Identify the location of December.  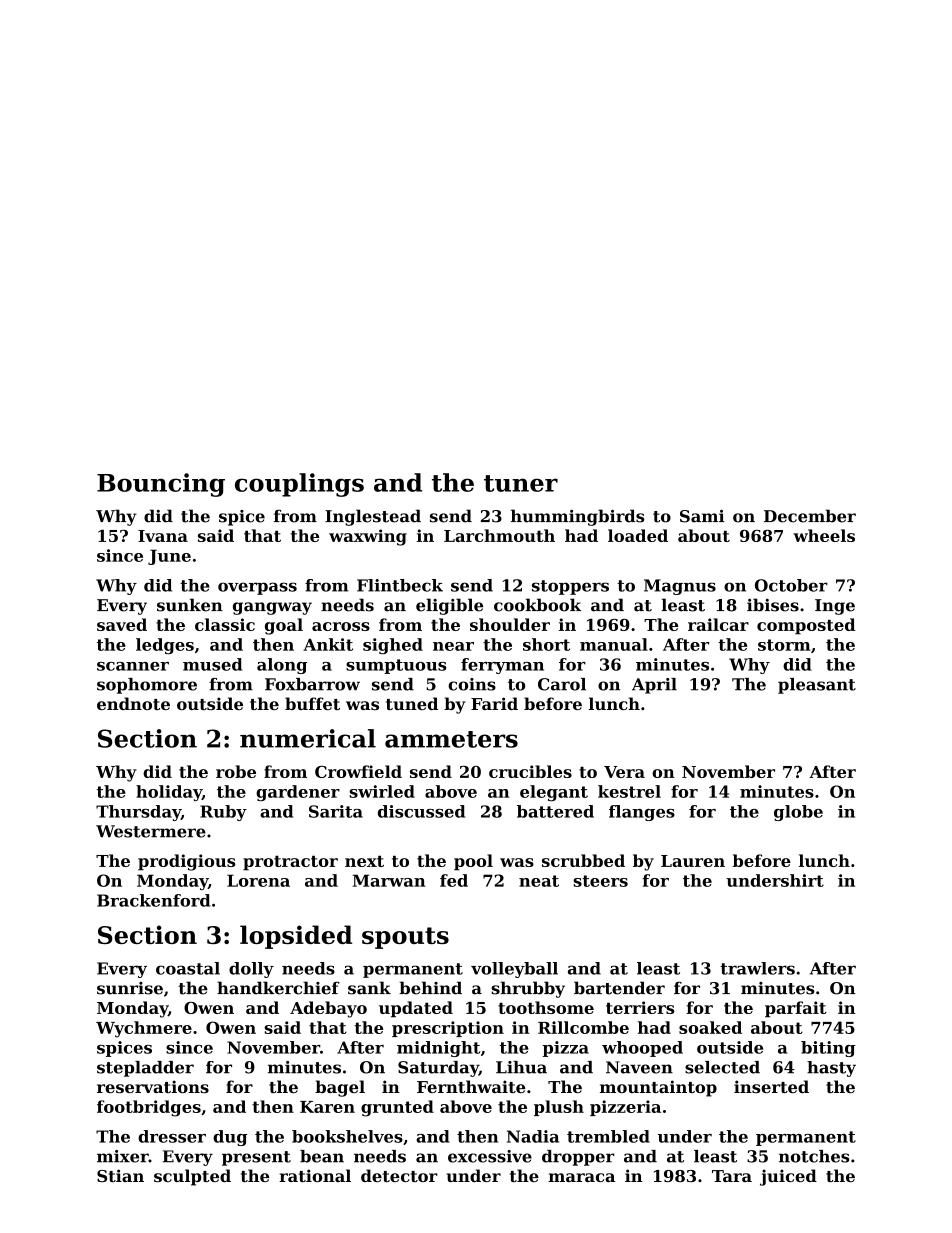
(810, 516).
